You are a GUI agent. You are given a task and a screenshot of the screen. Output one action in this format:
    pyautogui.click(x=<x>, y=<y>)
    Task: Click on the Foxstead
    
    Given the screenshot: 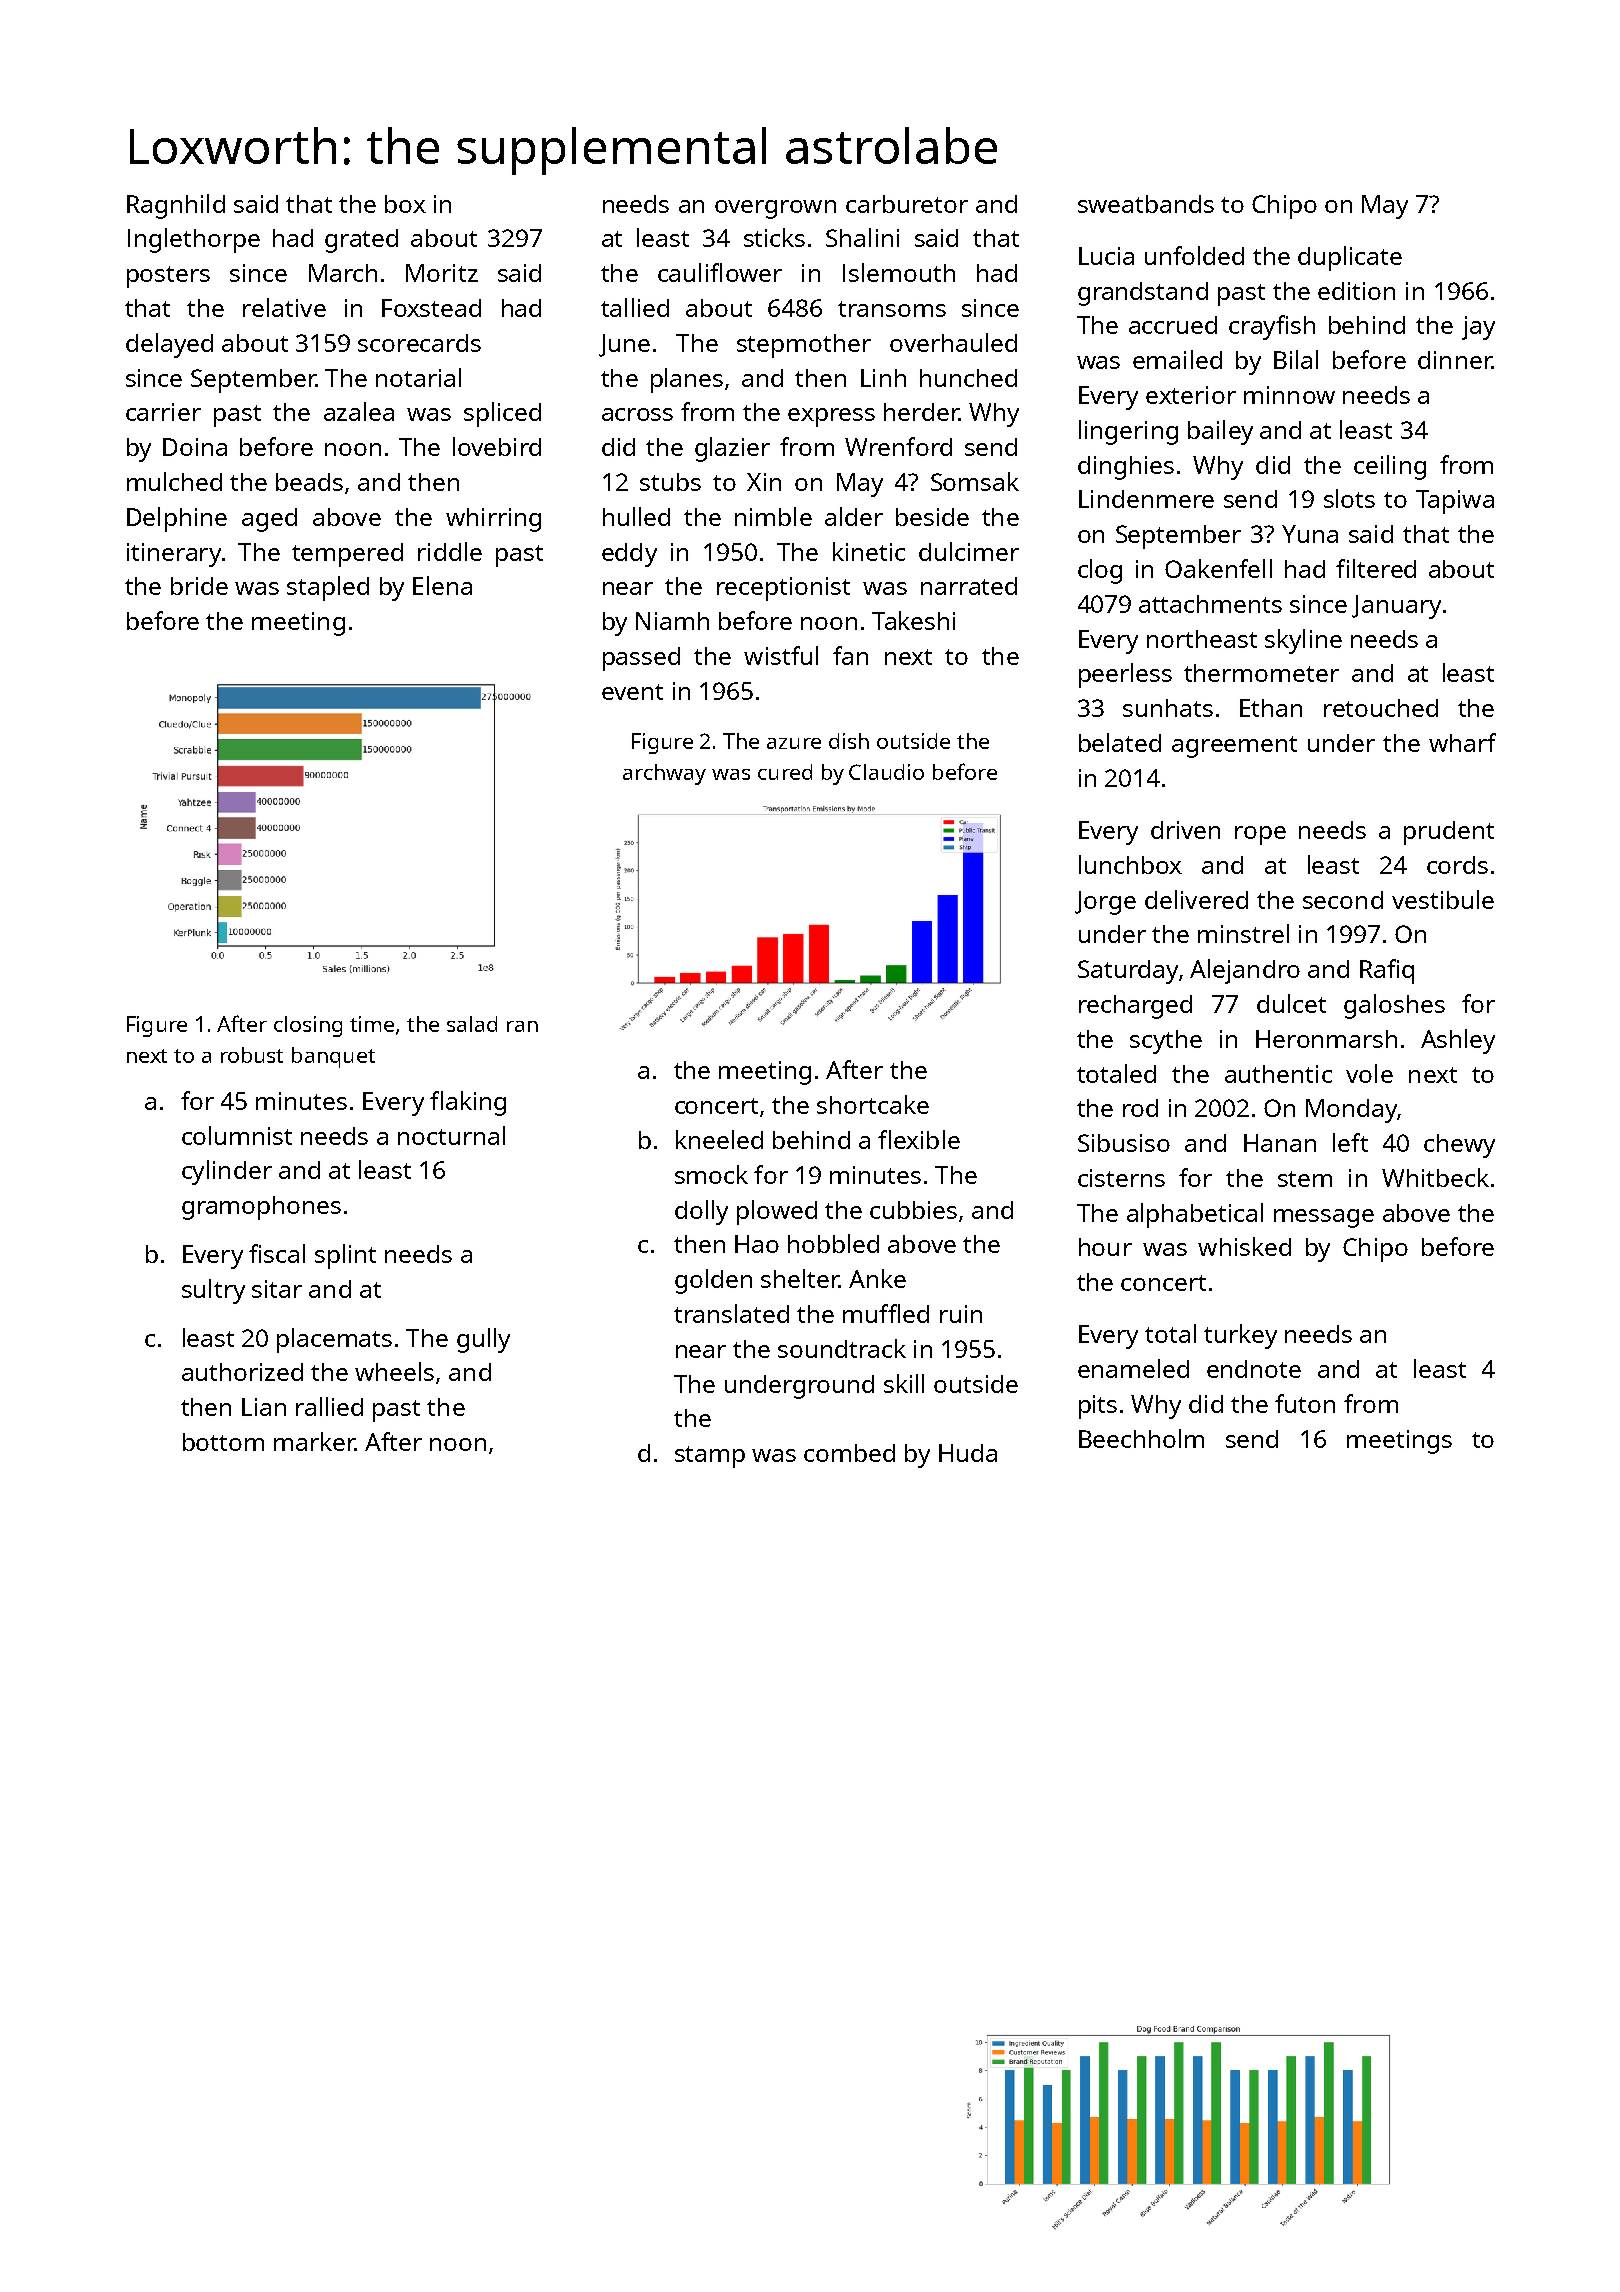 What is the action you would take?
    pyautogui.click(x=431, y=308)
